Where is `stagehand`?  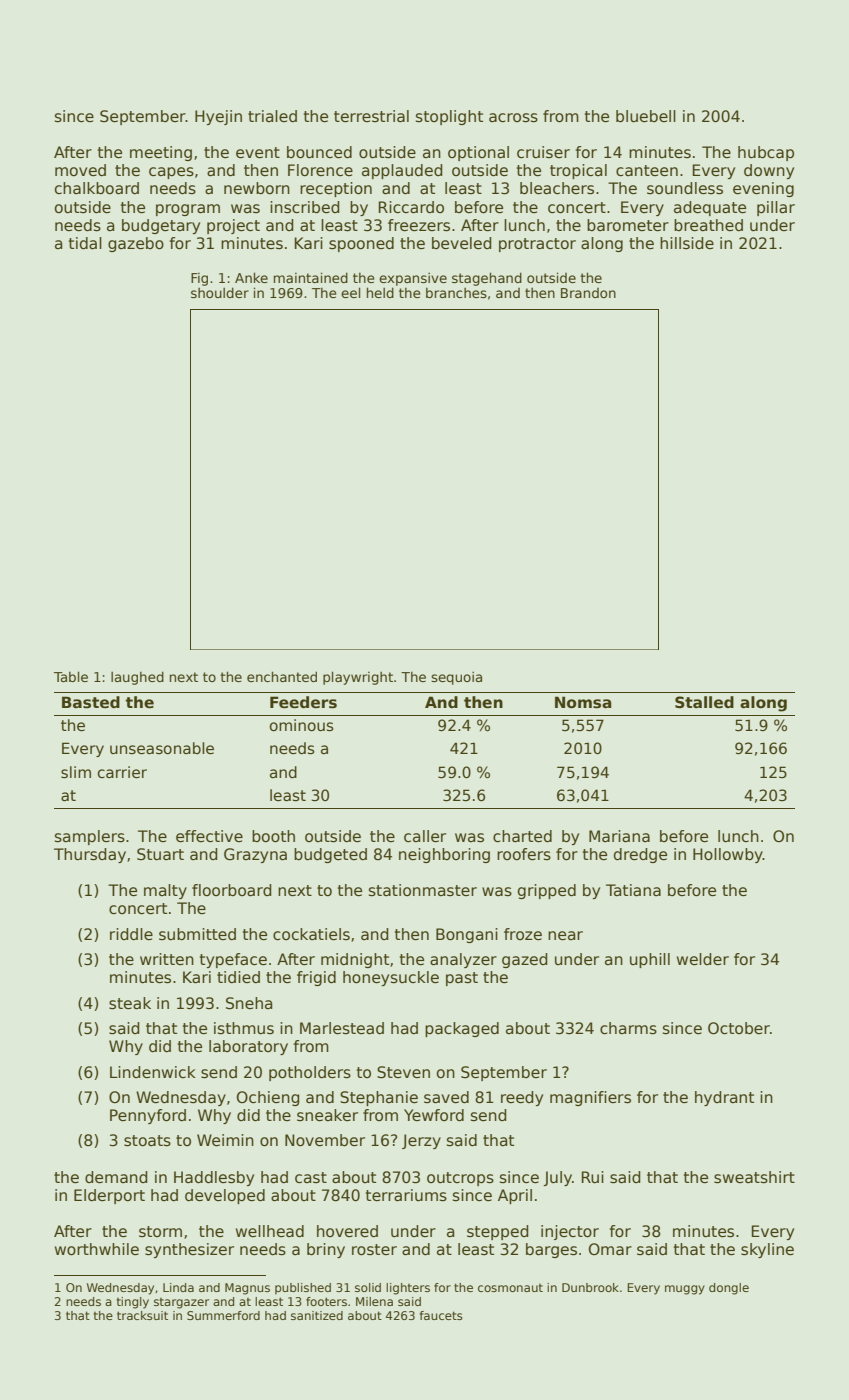
stagehand is located at coordinates (487, 279).
